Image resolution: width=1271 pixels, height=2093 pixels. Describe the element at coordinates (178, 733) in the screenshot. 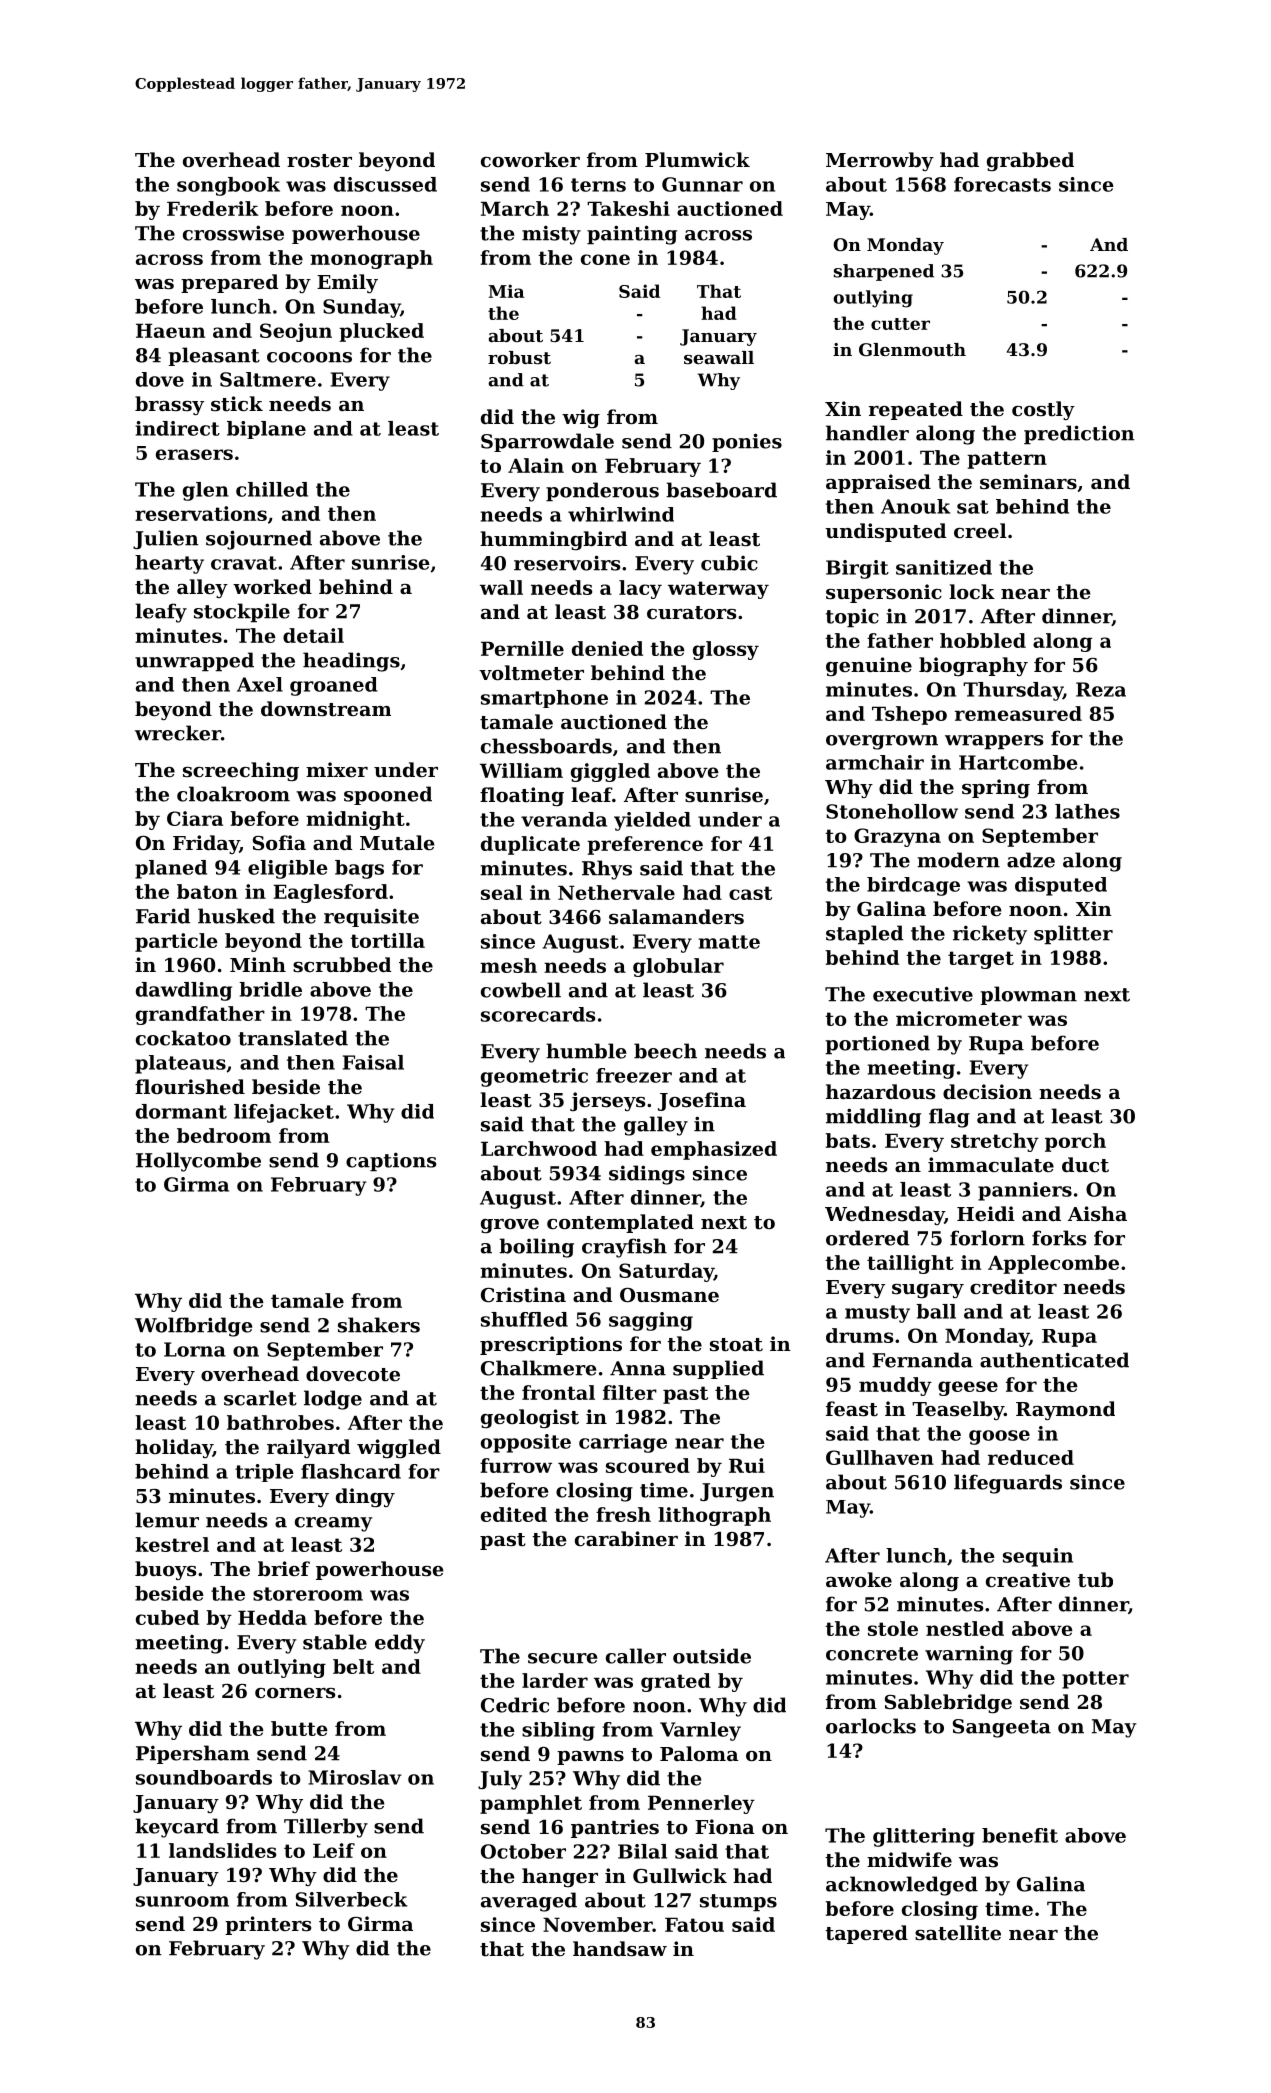

I see `wrecker` at that location.
